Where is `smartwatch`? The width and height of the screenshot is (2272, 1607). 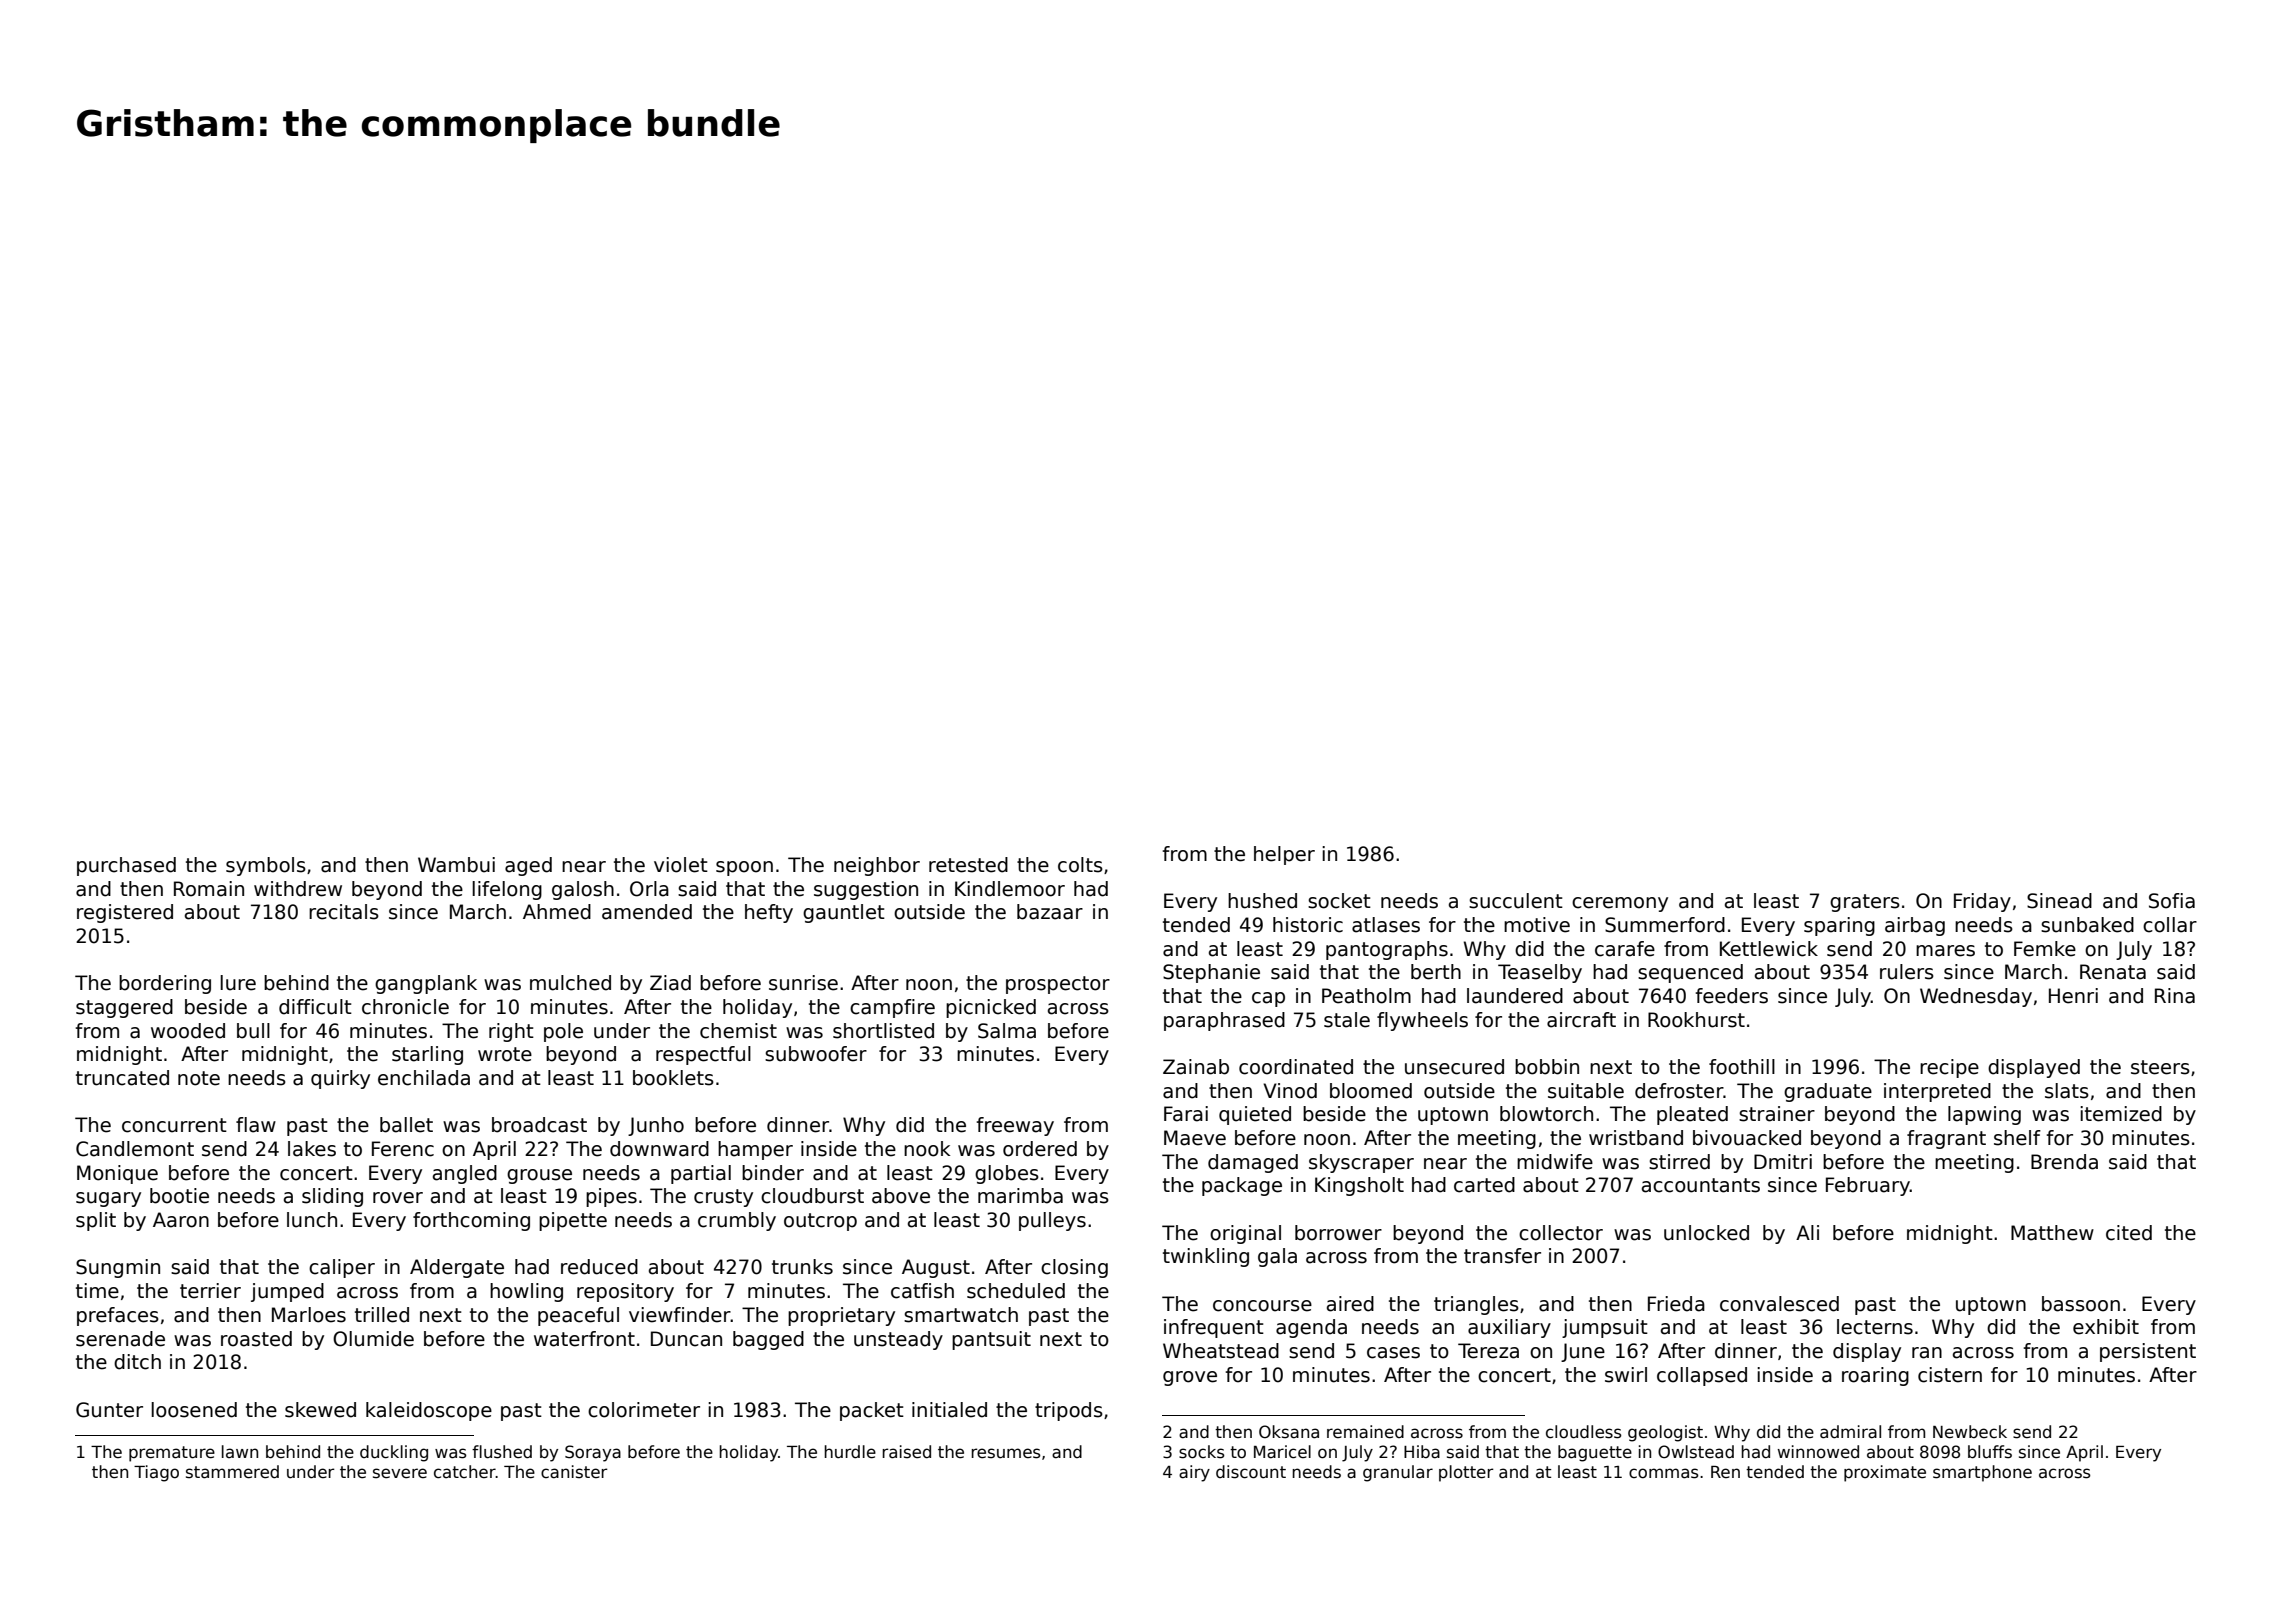
smartwatch is located at coordinates (961, 1315).
